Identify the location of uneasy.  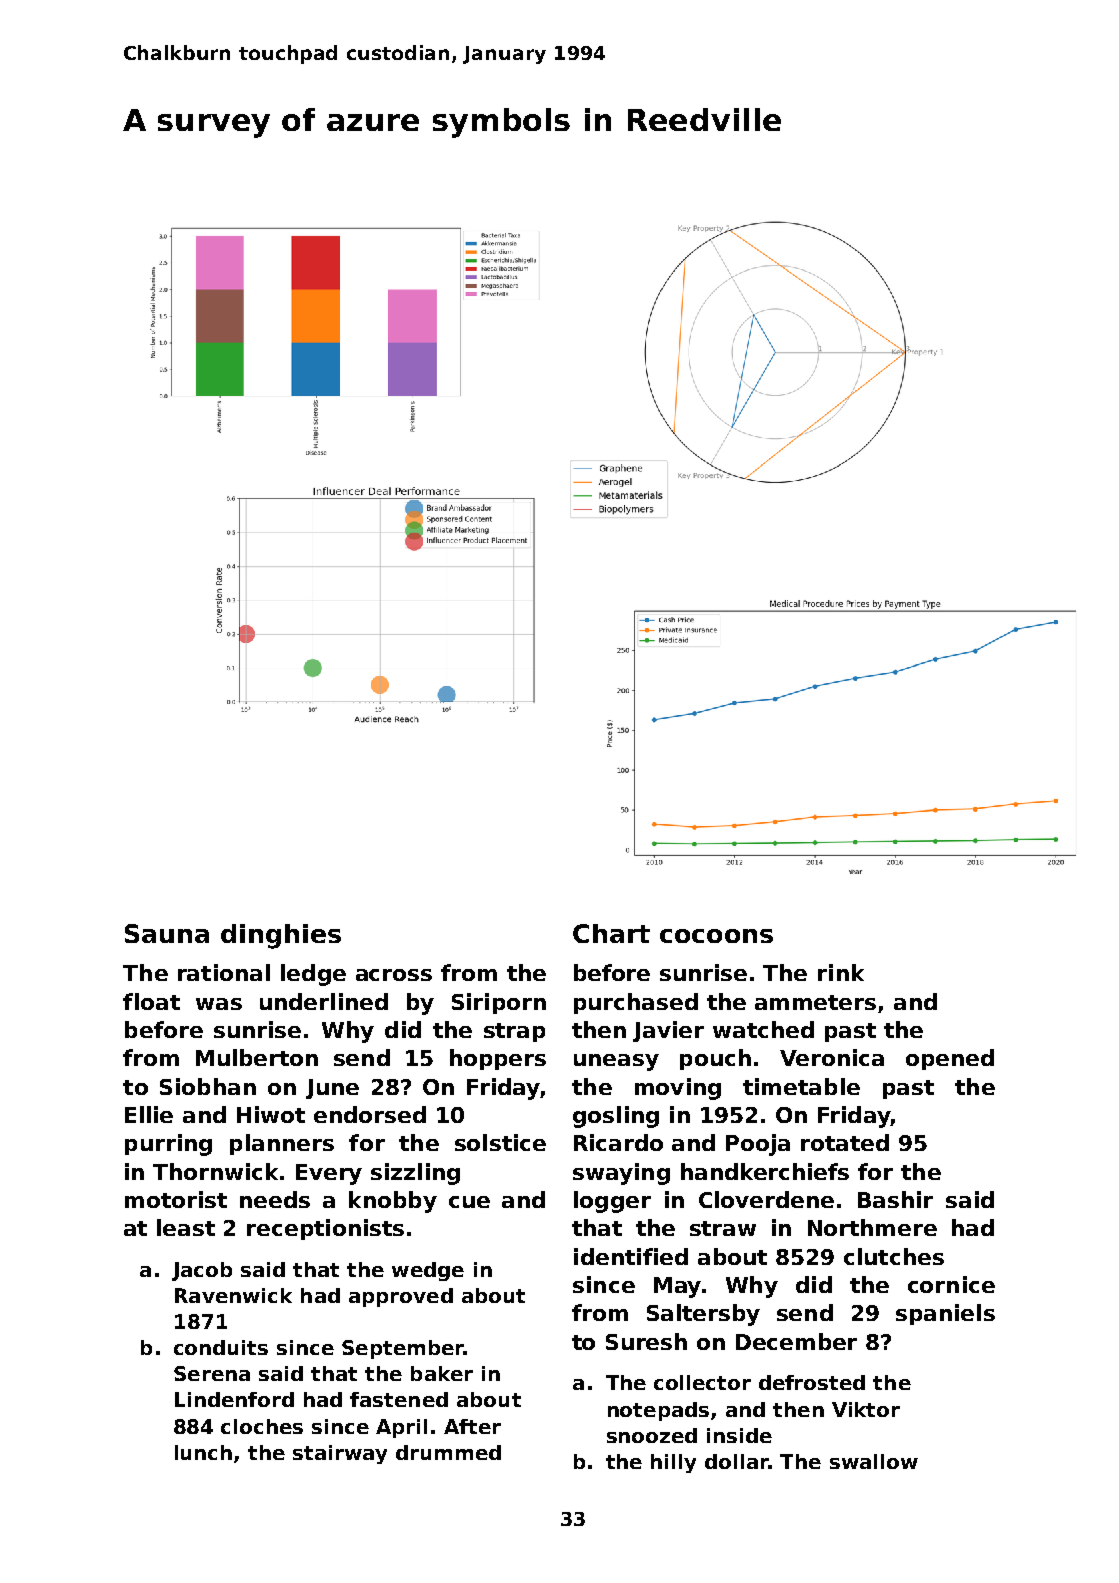
(616, 1062).
